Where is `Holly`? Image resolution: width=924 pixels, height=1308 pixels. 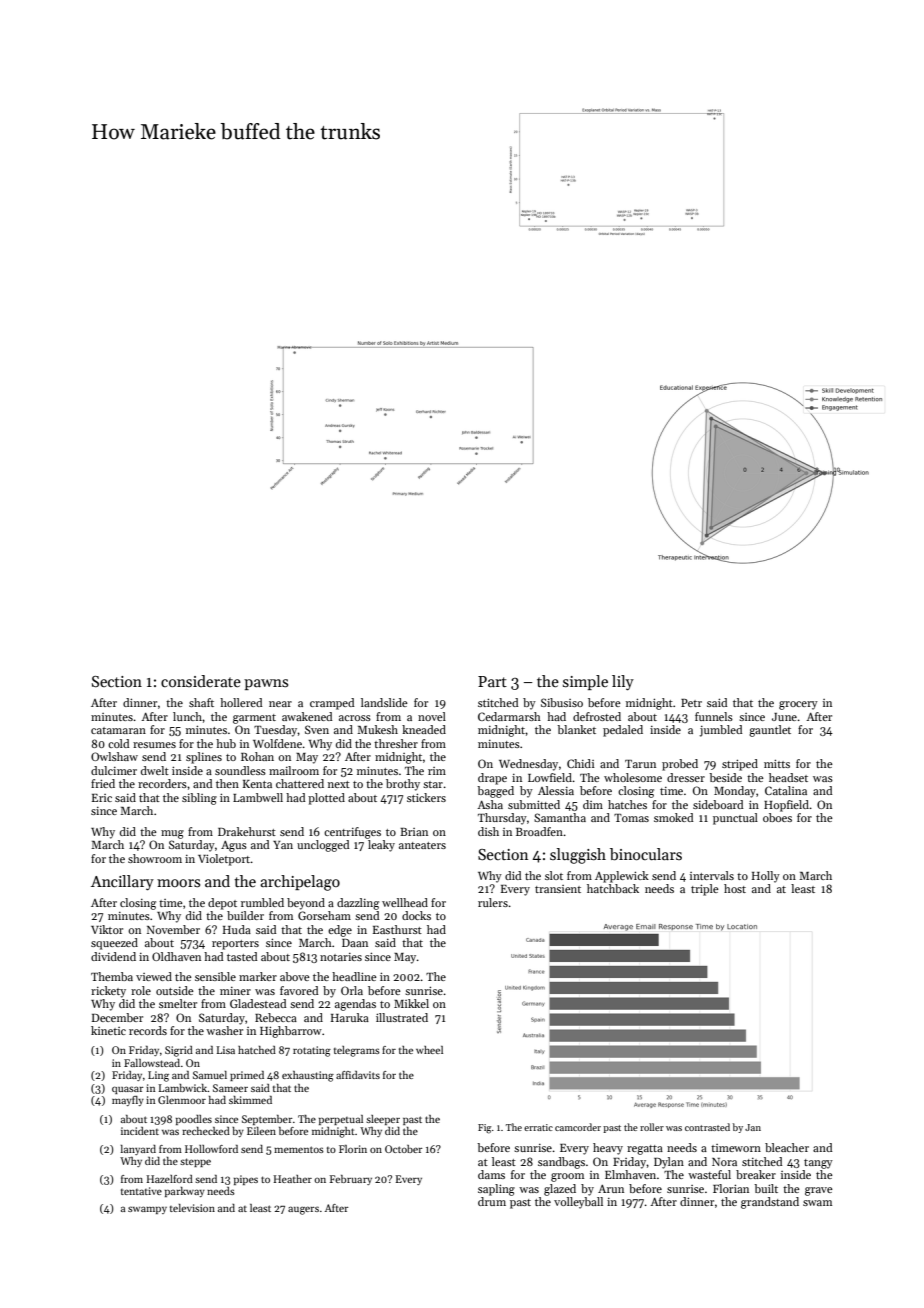
Holly is located at coordinates (766, 877).
